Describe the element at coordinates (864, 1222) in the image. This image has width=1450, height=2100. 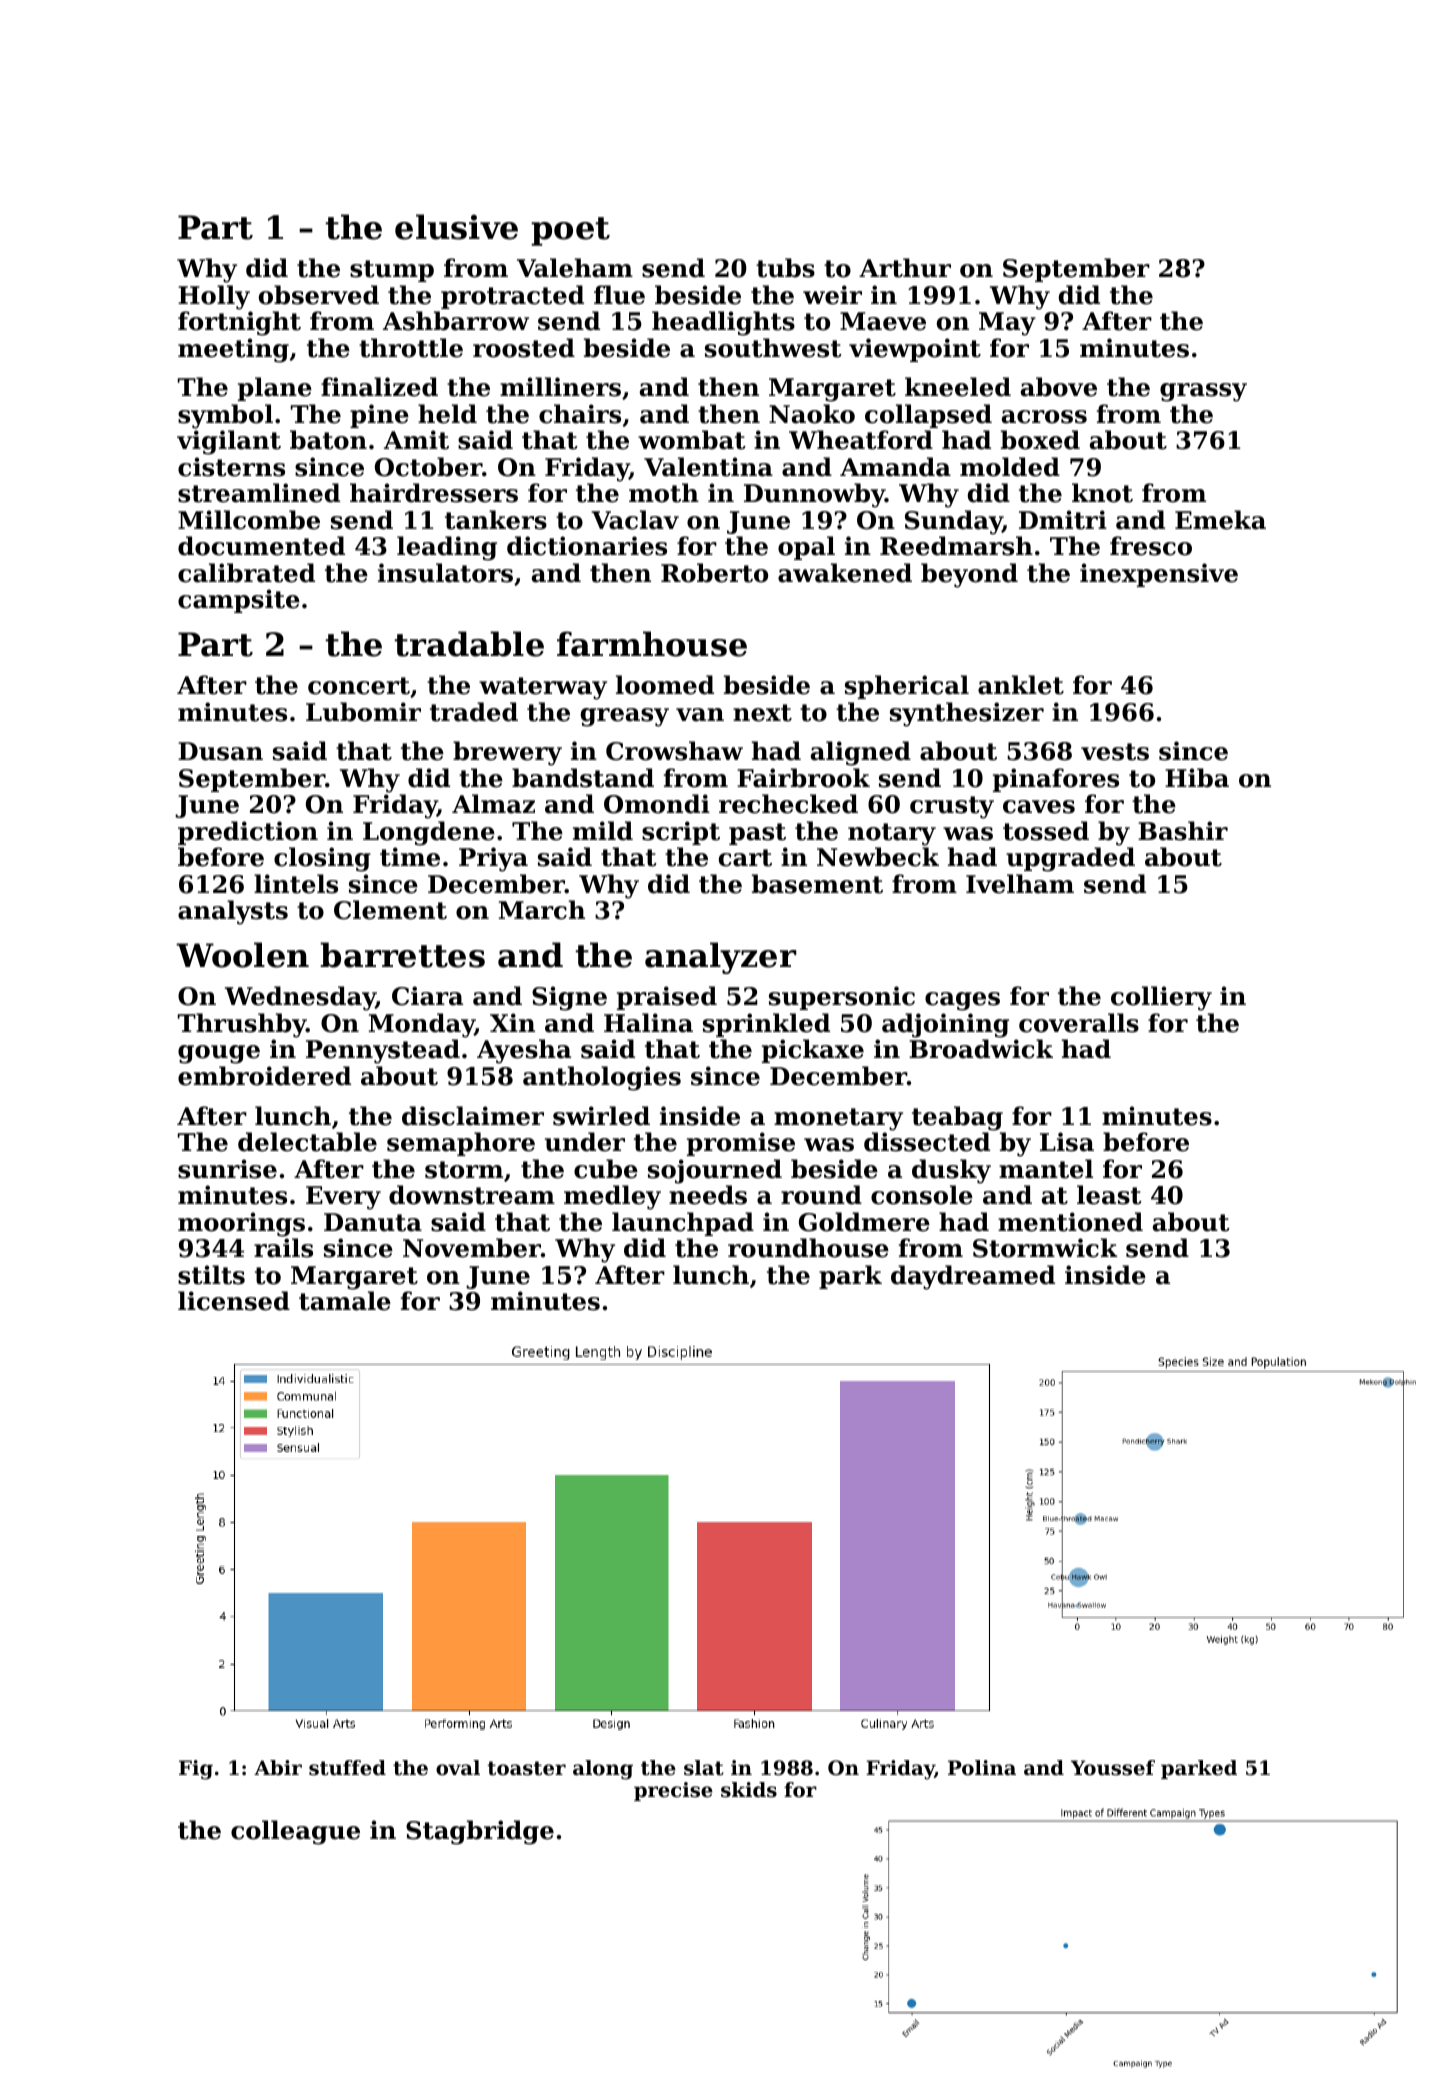
I see `Goldmere` at that location.
